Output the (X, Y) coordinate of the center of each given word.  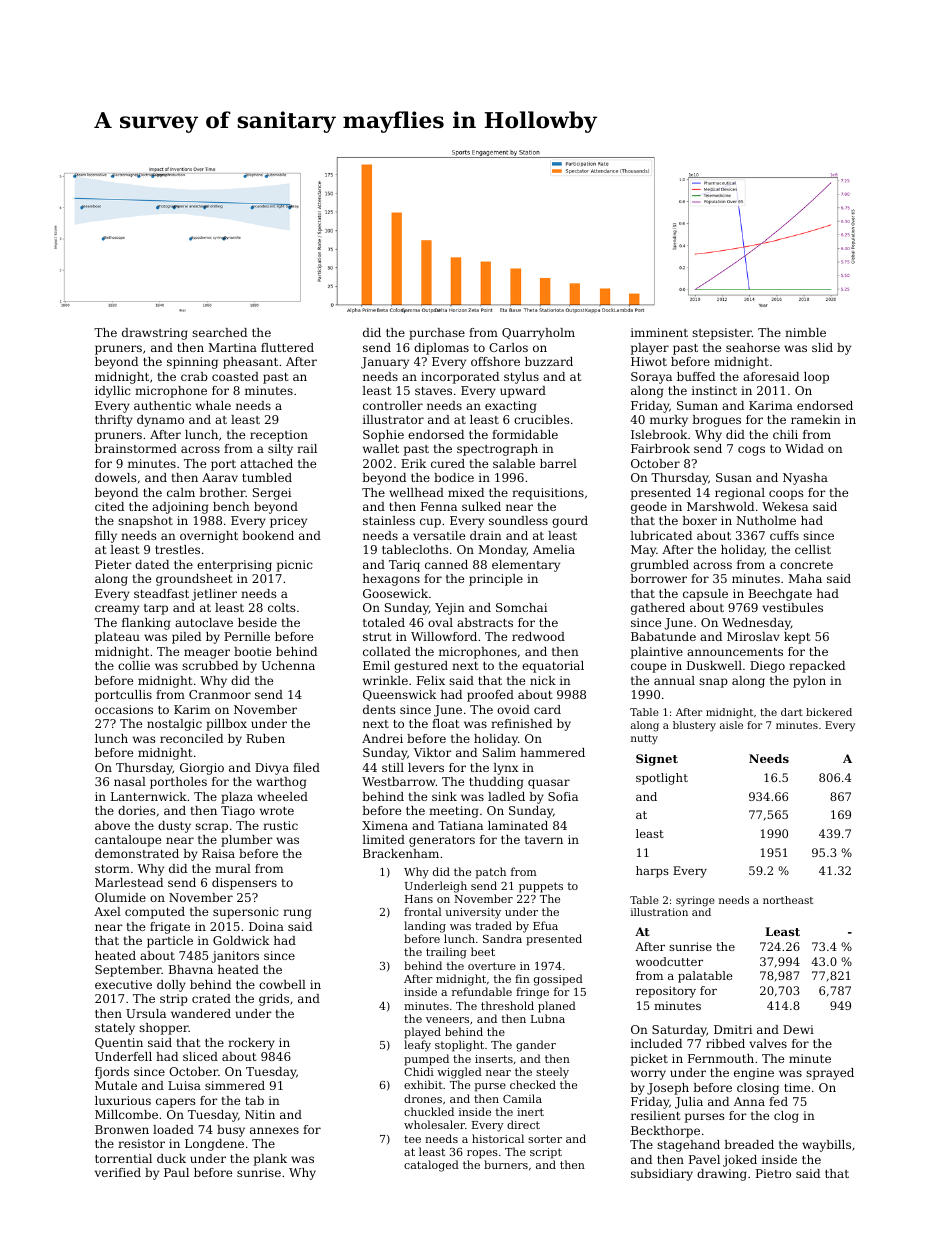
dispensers (244, 884)
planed (557, 1007)
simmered (235, 1085)
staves (433, 391)
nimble (805, 332)
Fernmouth (721, 1058)
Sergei (272, 494)
